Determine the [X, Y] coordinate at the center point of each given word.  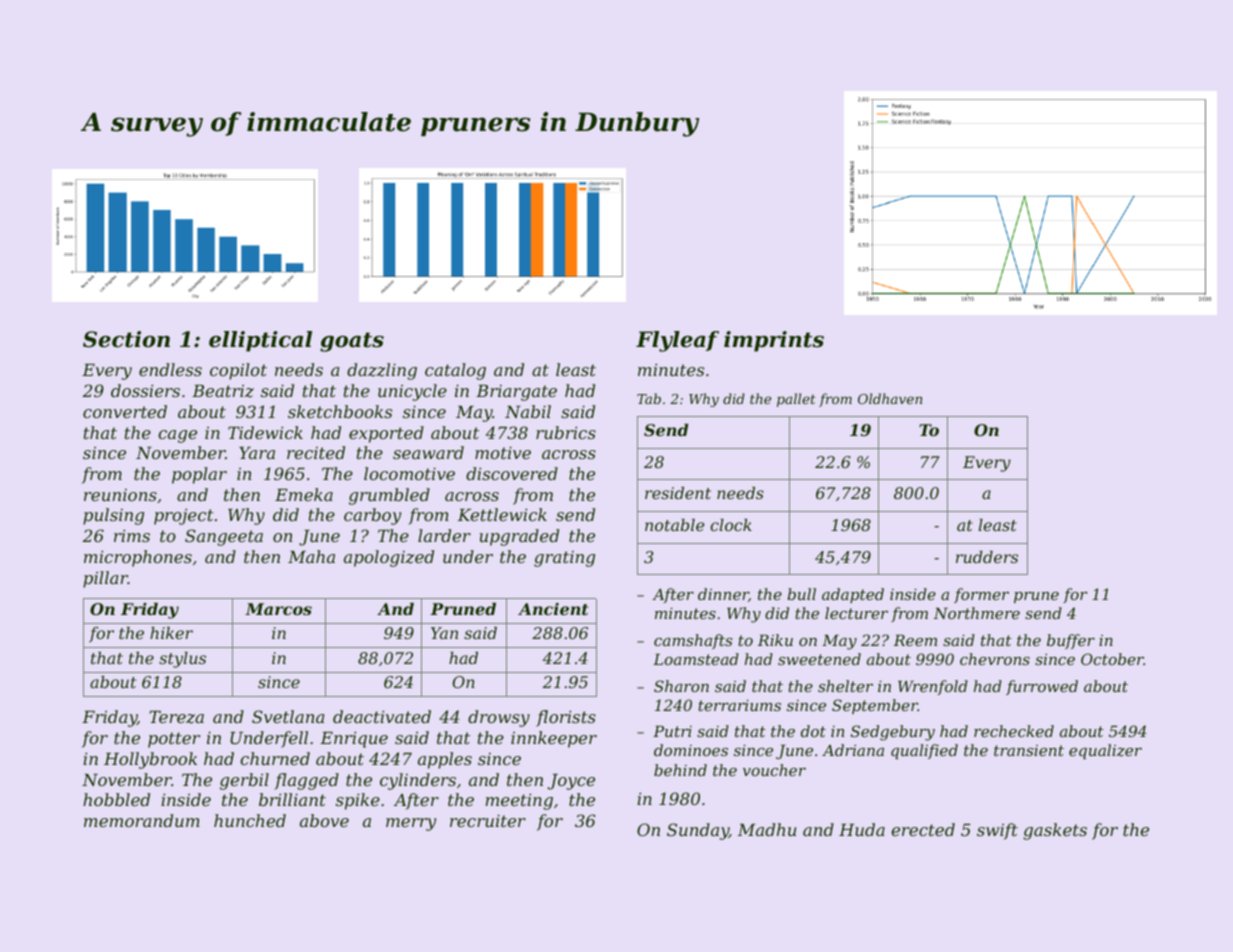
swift [997, 831]
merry [411, 824]
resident [678, 493]
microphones [138, 558]
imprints [774, 341]
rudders [987, 557]
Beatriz [223, 391]
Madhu [767, 829]
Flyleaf [677, 341]
